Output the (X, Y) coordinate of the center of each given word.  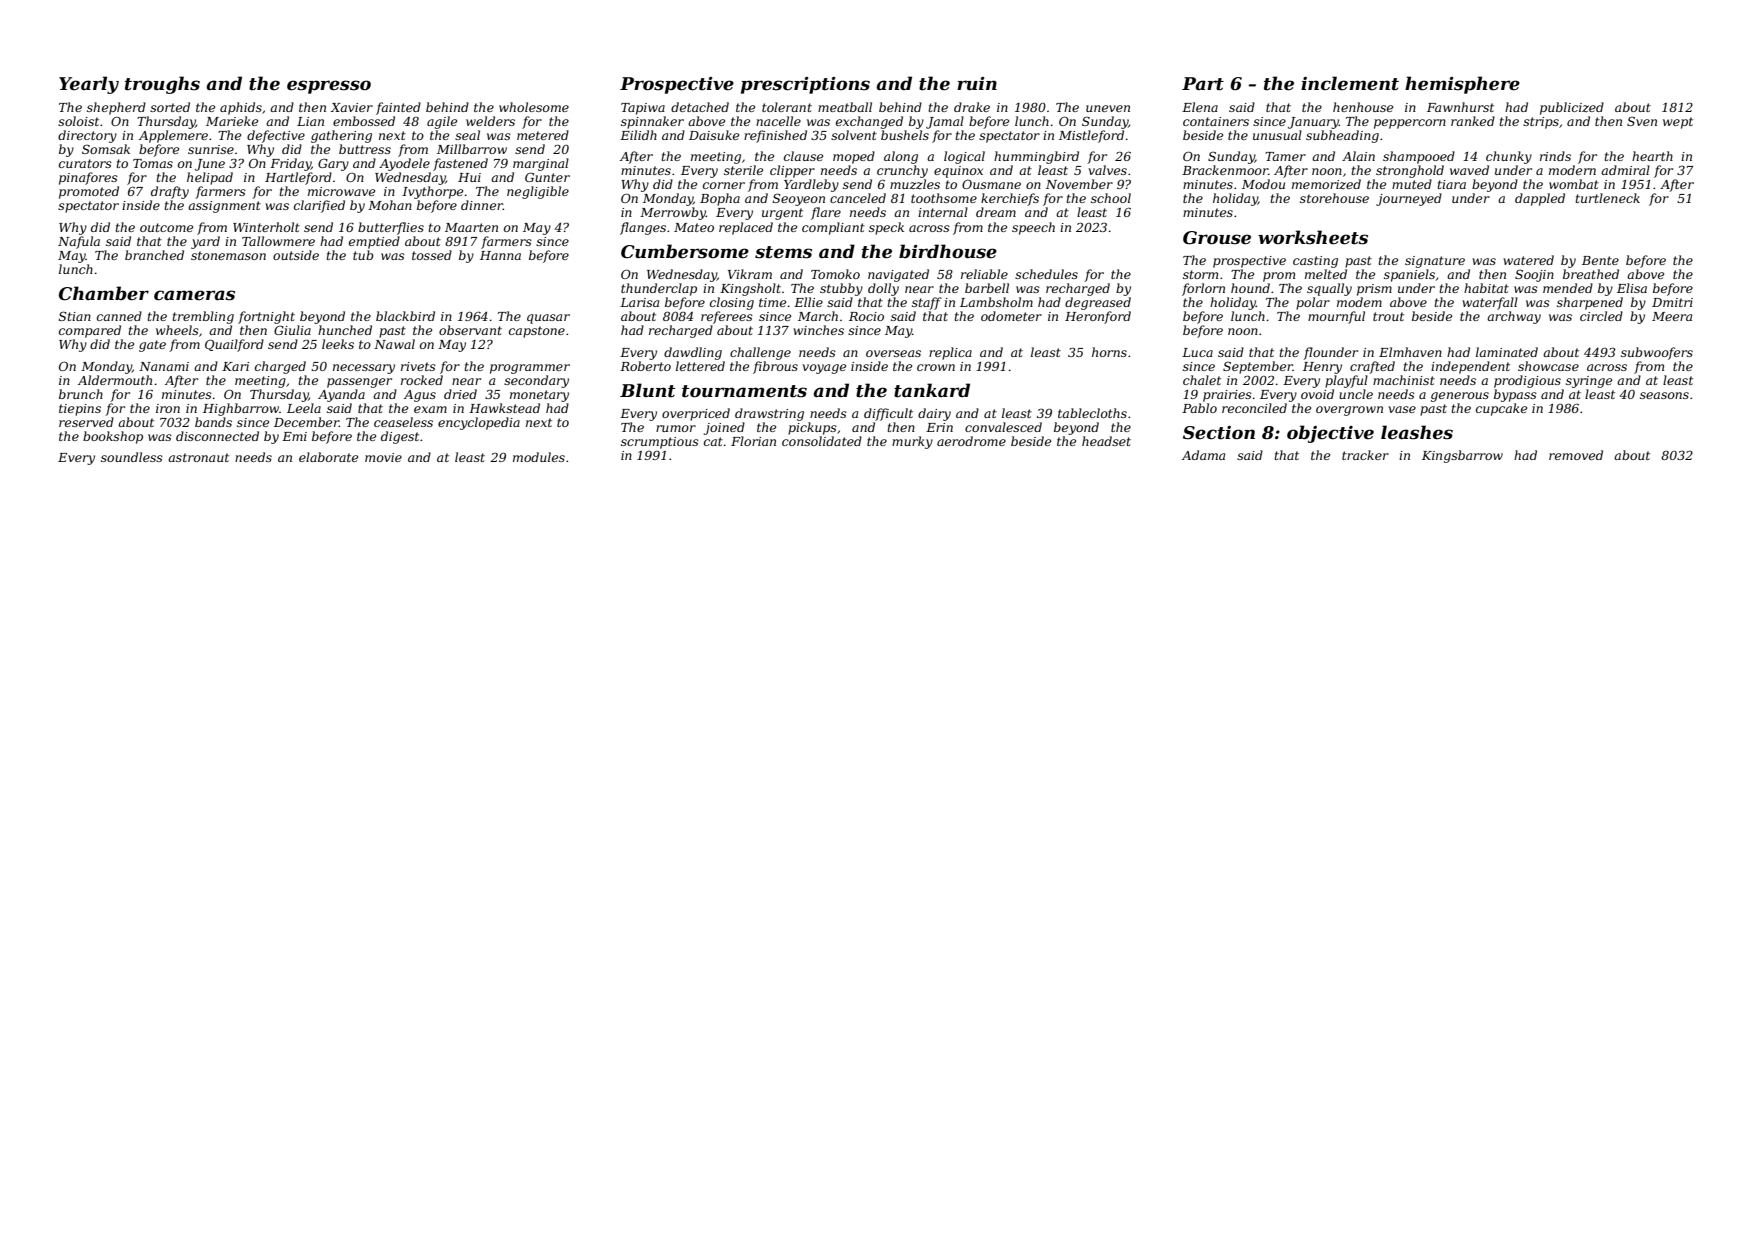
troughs (162, 85)
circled (1601, 316)
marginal (541, 164)
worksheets (1313, 237)
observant (470, 330)
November (1079, 184)
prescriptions (805, 85)
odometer (1011, 316)
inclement (1350, 83)
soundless (132, 457)
